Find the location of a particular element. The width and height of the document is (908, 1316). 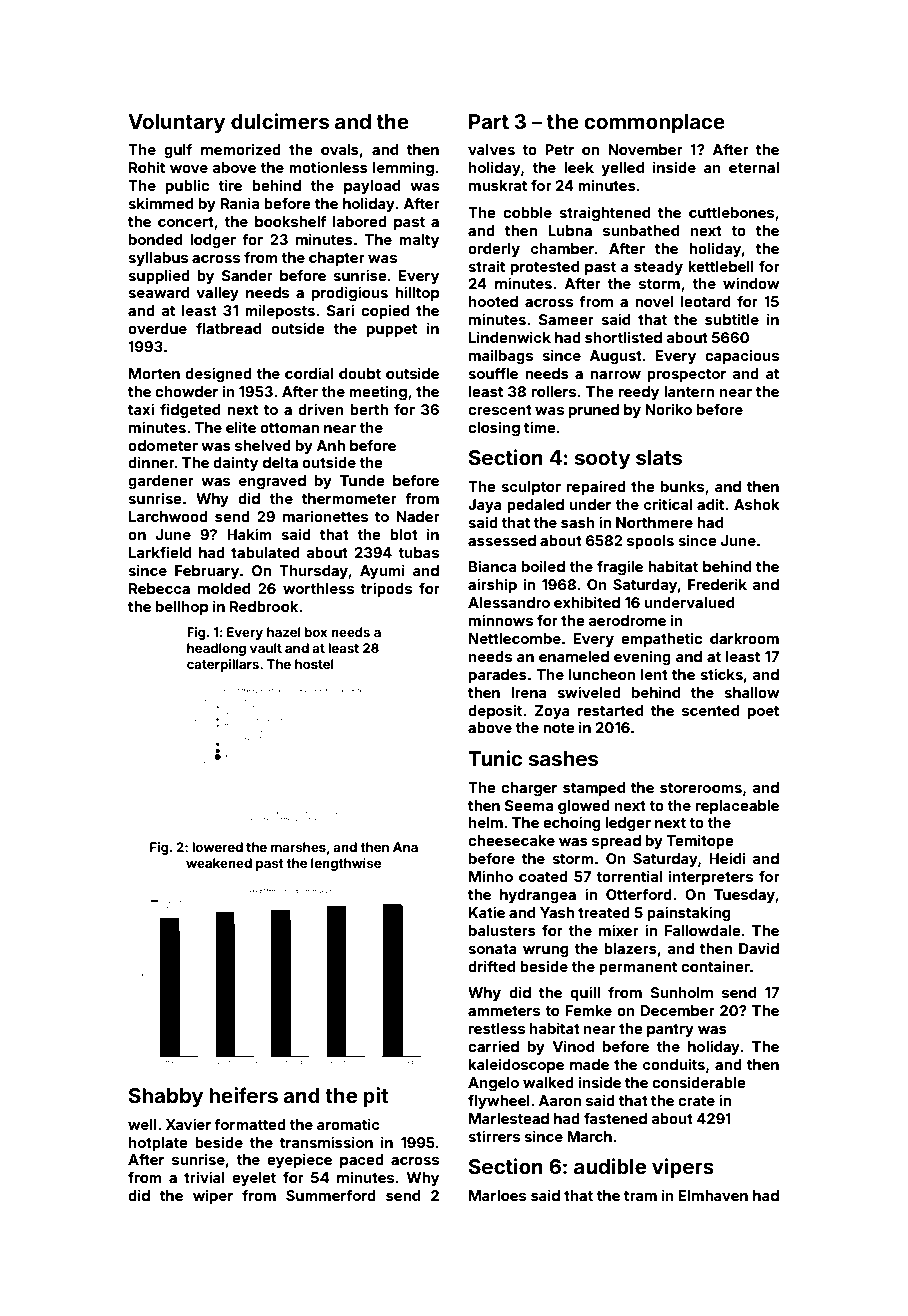

Bianca is located at coordinates (492, 566).
